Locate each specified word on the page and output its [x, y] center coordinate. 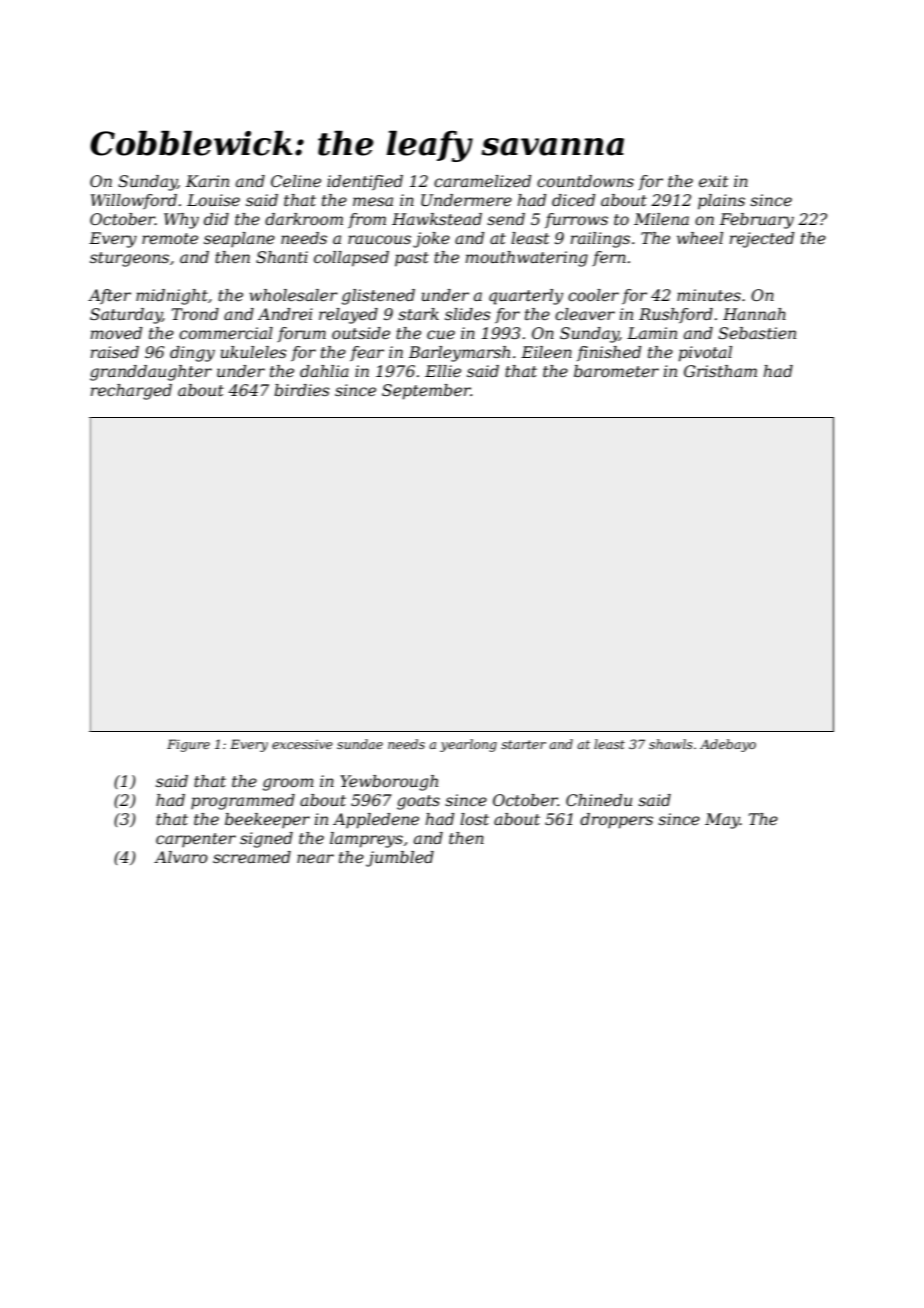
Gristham [720, 371]
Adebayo [728, 745]
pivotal [705, 354]
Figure [188, 745]
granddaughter [151, 373]
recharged [131, 392]
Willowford [134, 201]
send [506, 219]
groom [288, 784]
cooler [593, 295]
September [426, 392]
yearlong [468, 745]
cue [441, 334]
